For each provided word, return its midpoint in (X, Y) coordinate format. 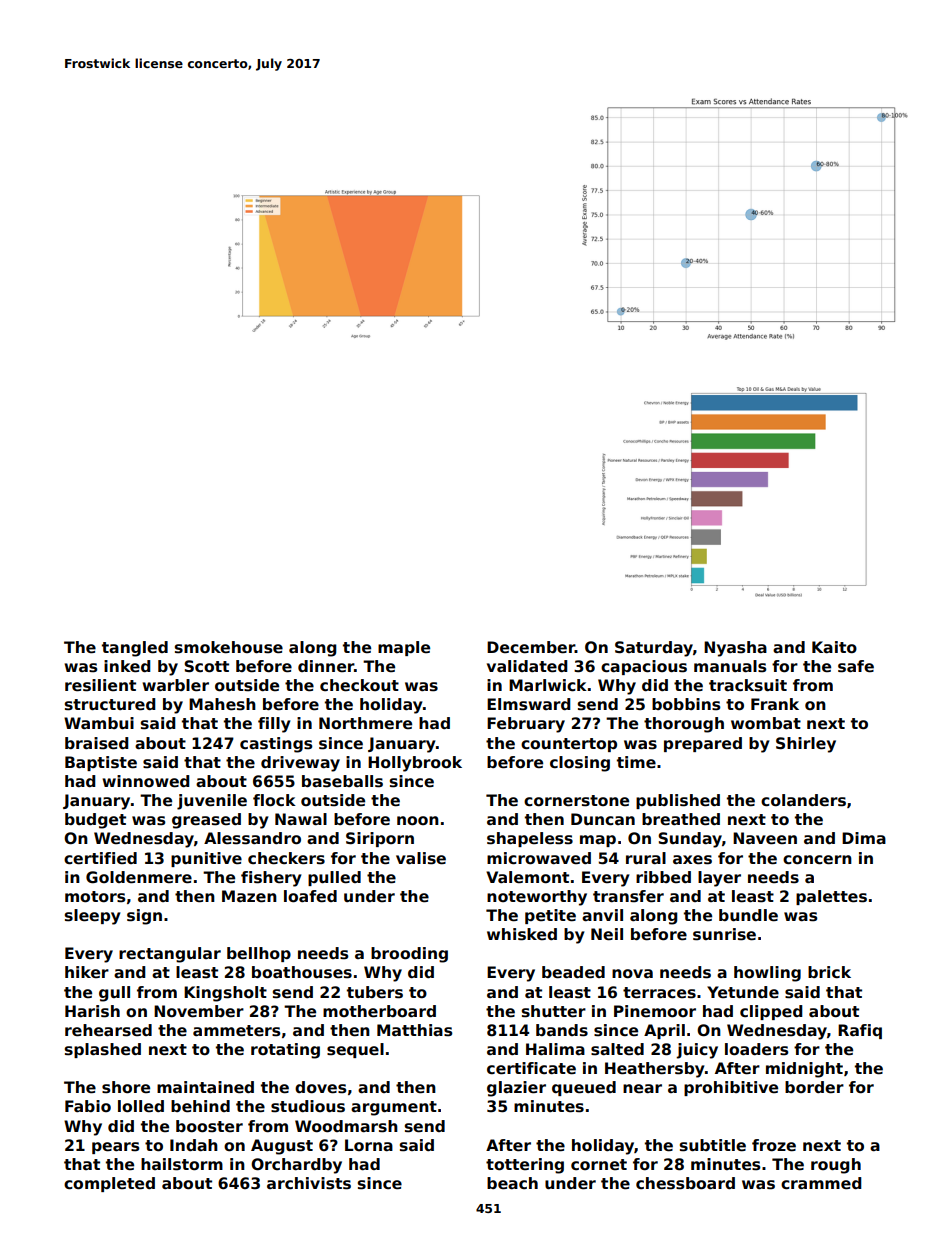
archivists (309, 1183)
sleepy (92, 917)
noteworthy (537, 898)
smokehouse (229, 647)
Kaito (834, 647)
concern (817, 860)
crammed (821, 1183)
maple (404, 648)
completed (109, 1184)
